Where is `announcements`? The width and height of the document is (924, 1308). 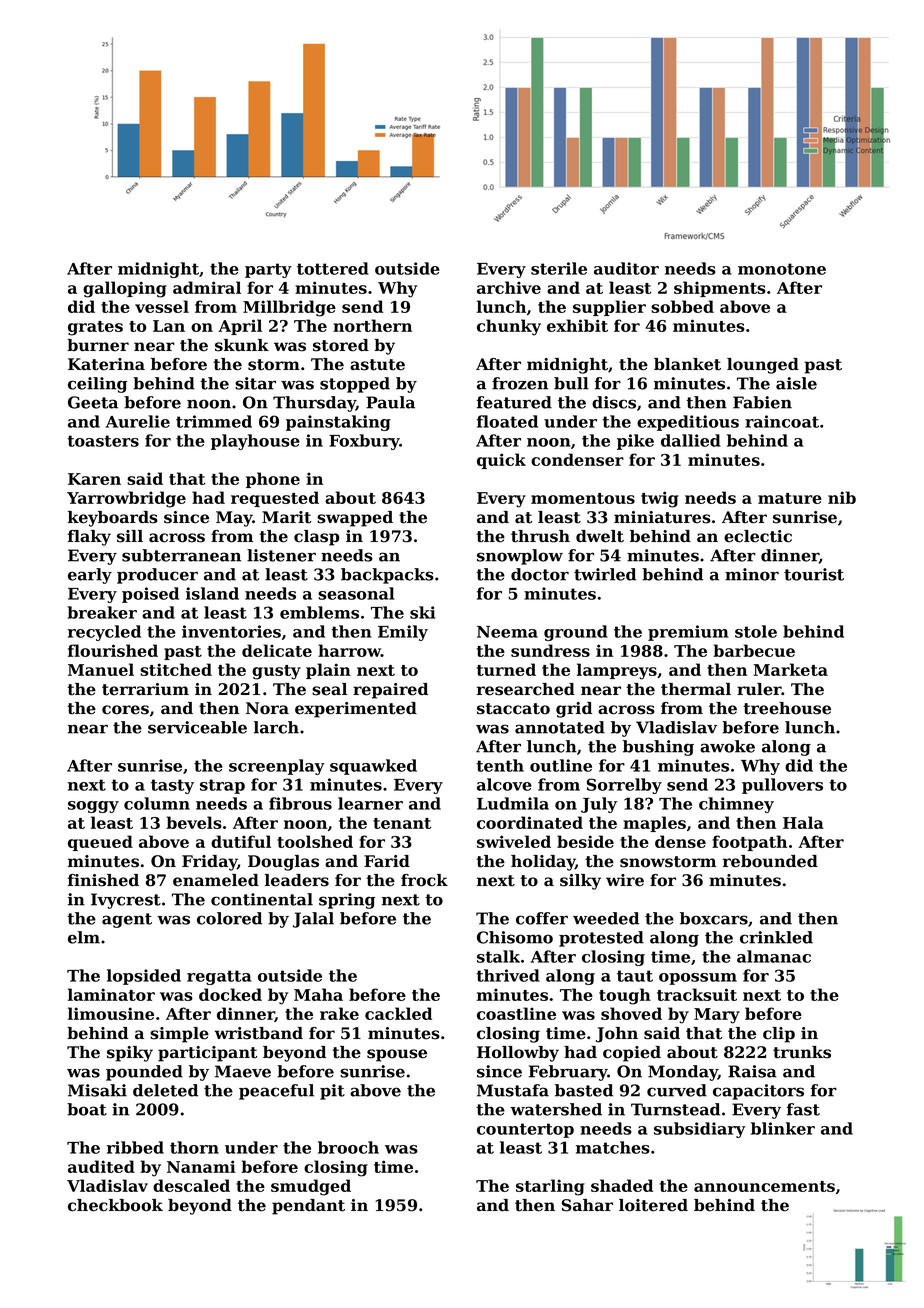
announcements is located at coordinates (764, 1186).
